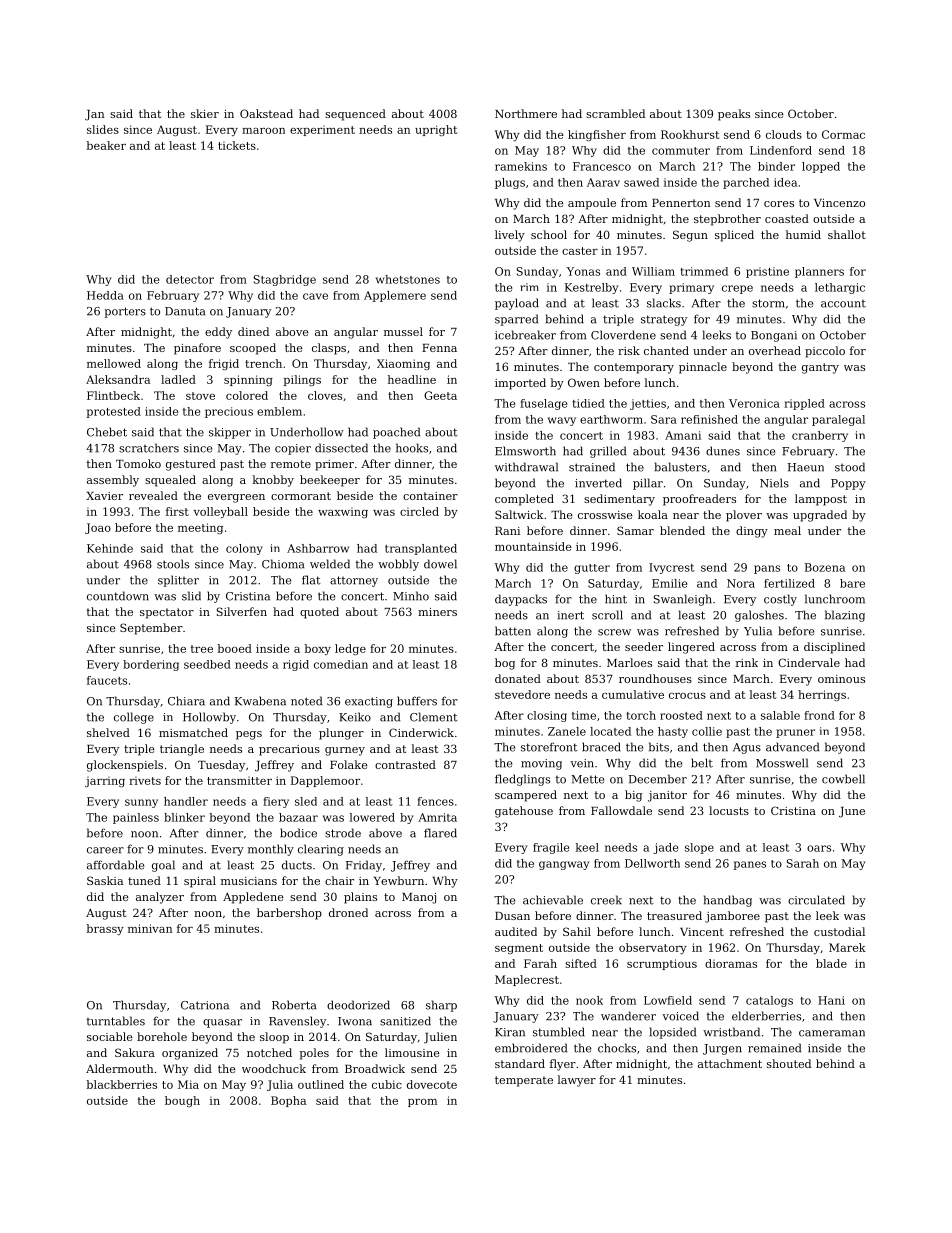 The height and width of the image is (1233, 952). I want to click on dioramas, so click(731, 963).
